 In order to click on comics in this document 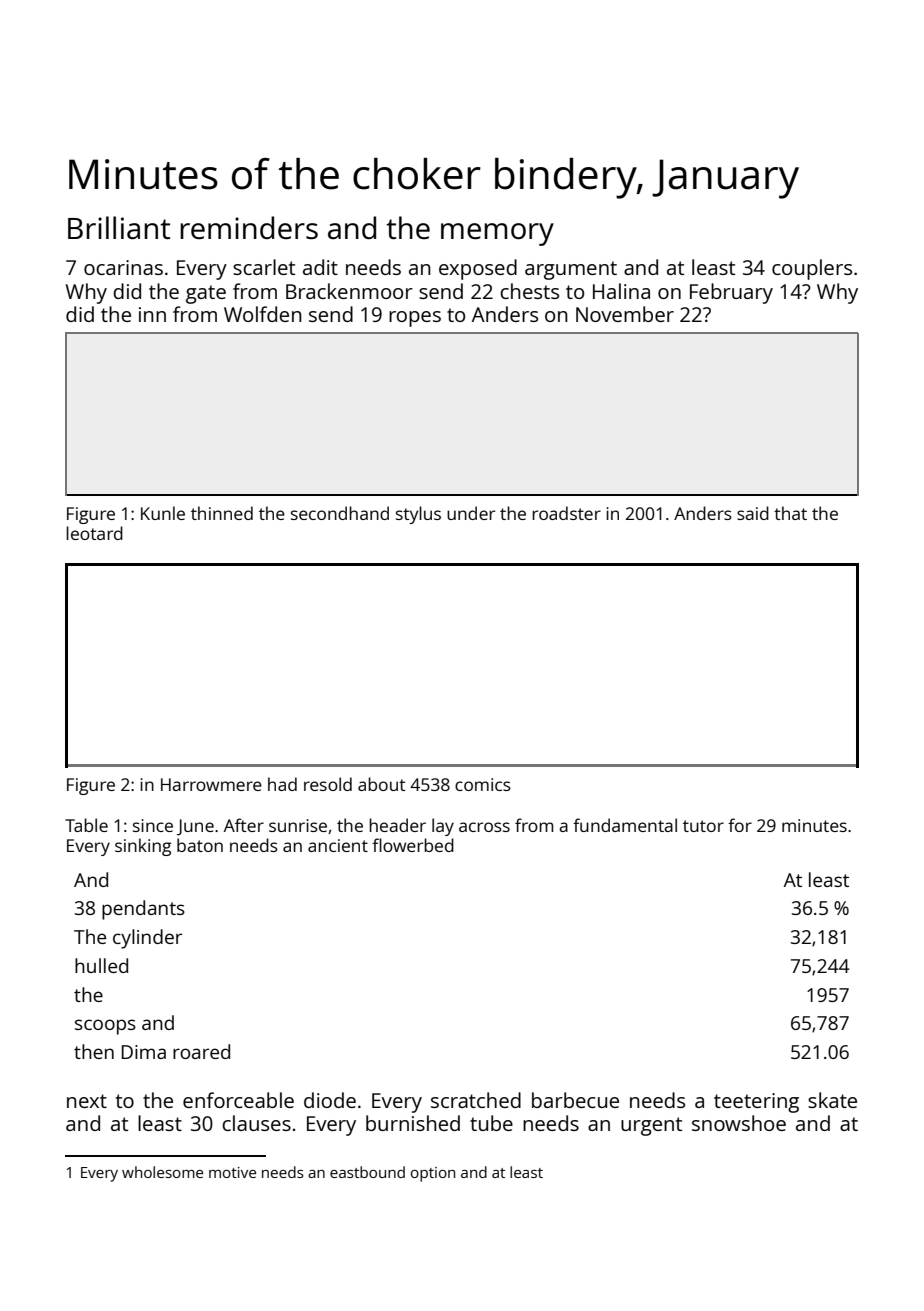, I will do `click(483, 784)`.
